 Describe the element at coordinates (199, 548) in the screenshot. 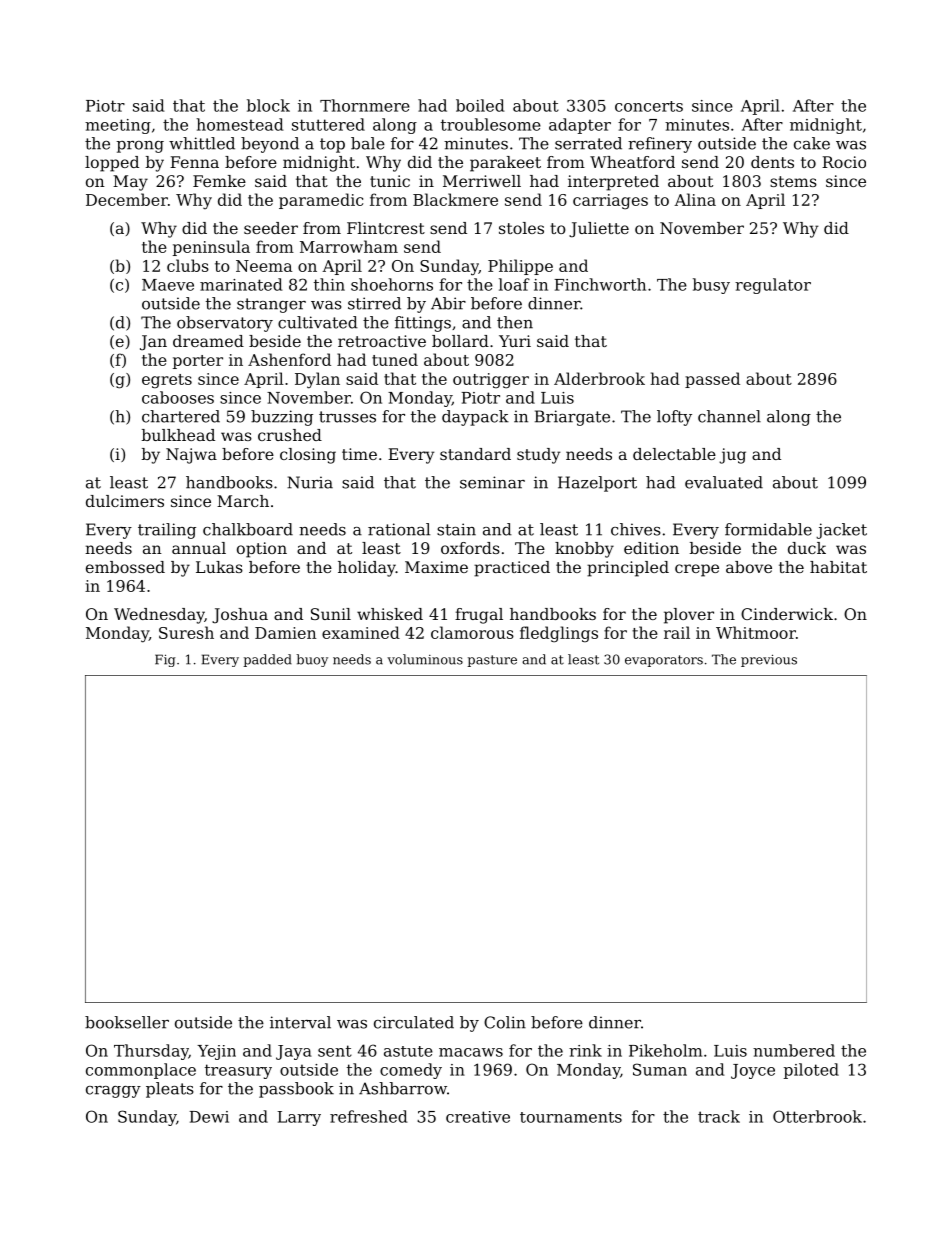

I see `annual` at that location.
